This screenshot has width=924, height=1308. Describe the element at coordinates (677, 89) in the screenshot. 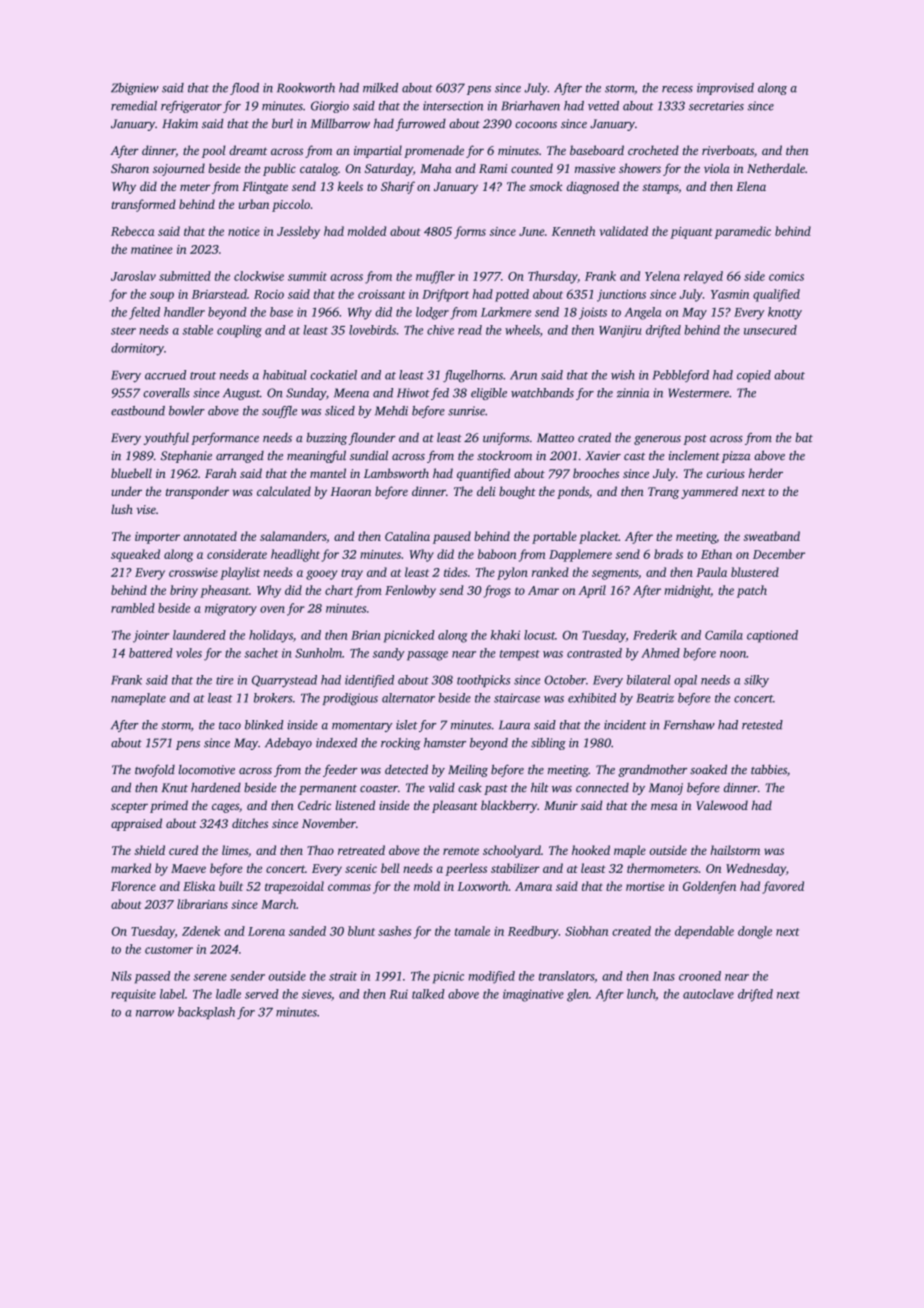

I see `recess` at that location.
